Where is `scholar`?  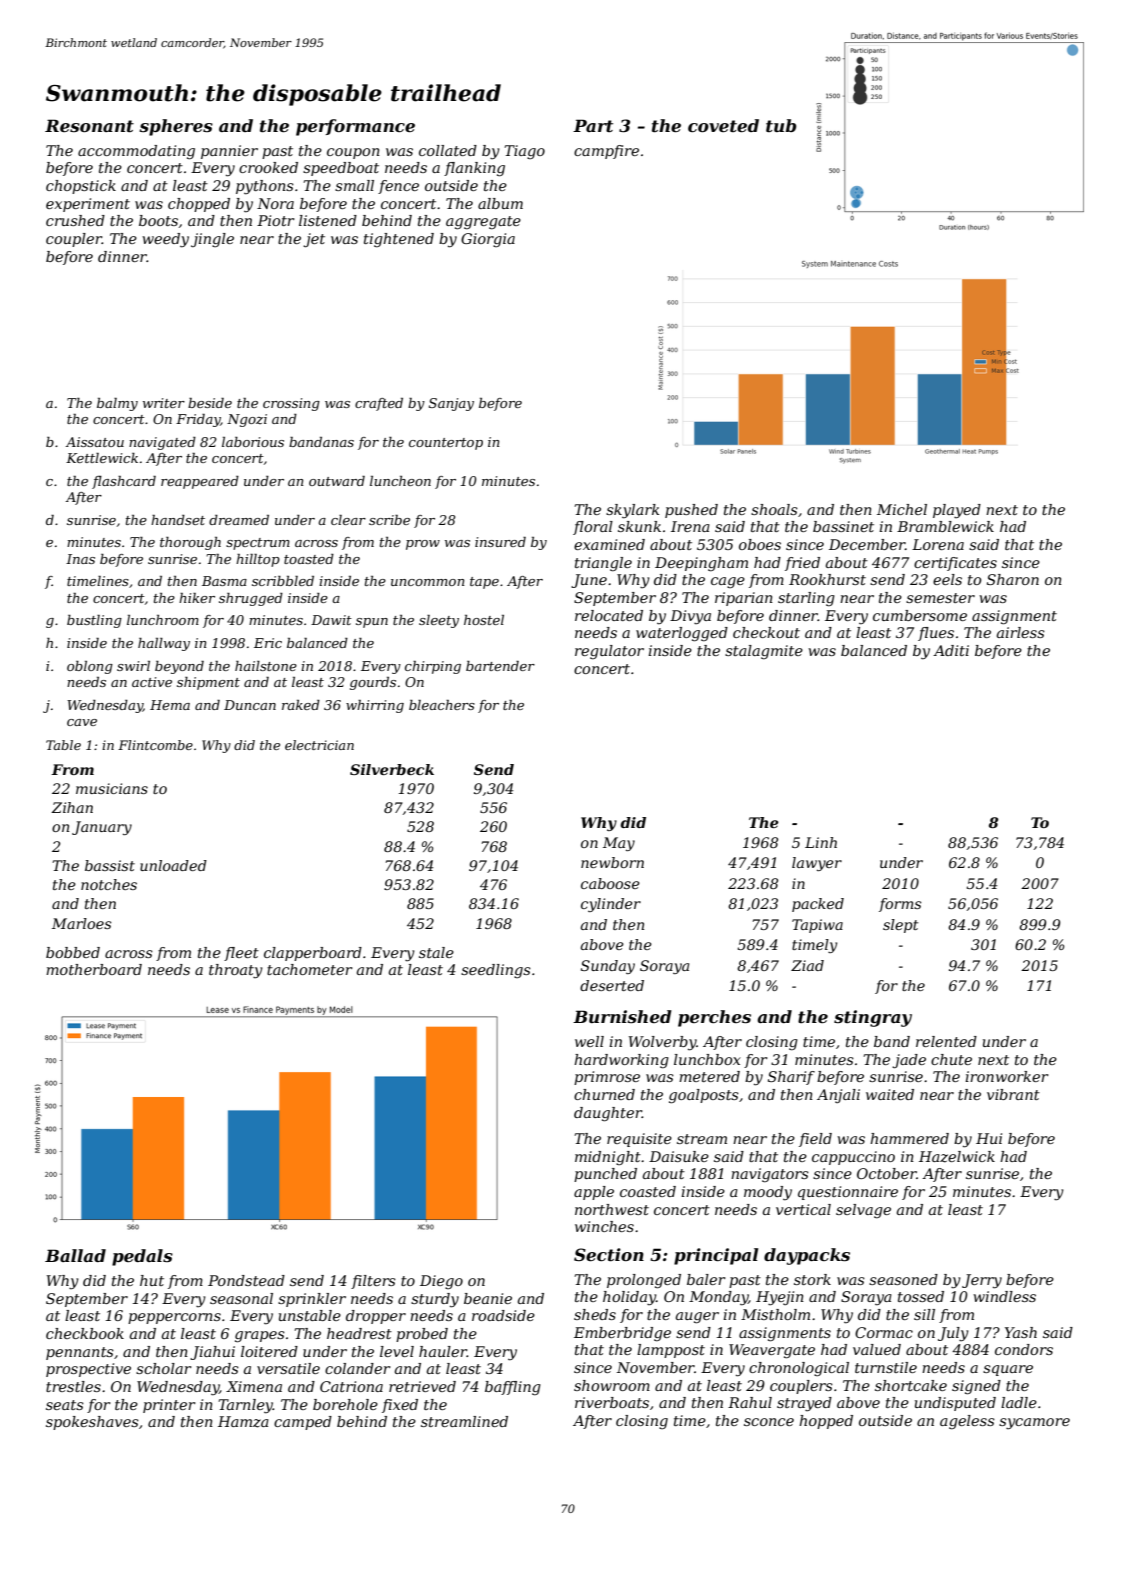 scholar is located at coordinates (164, 1368).
